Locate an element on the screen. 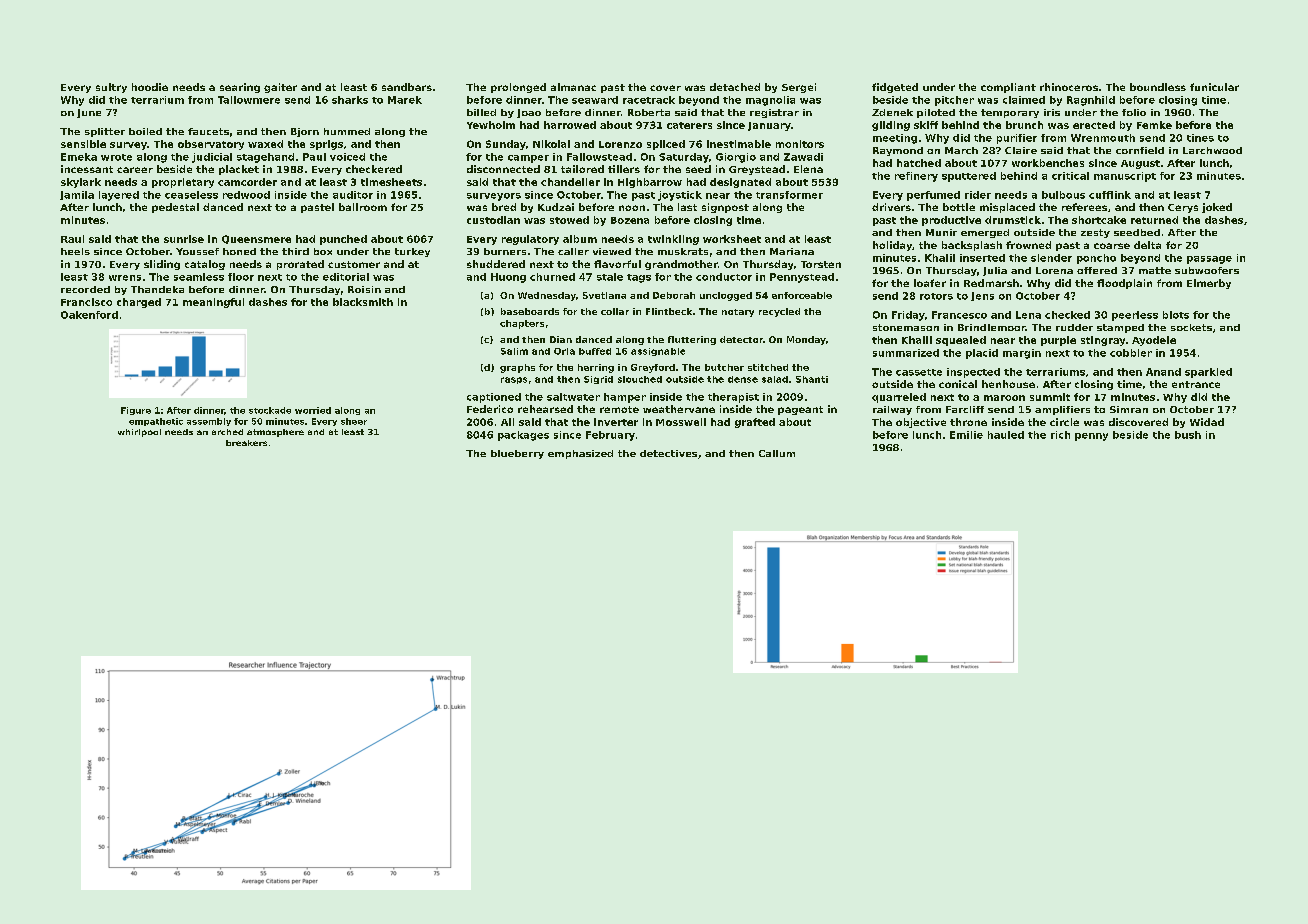 Image resolution: width=1308 pixels, height=924 pixels. sprigs is located at coordinates (326, 145).
